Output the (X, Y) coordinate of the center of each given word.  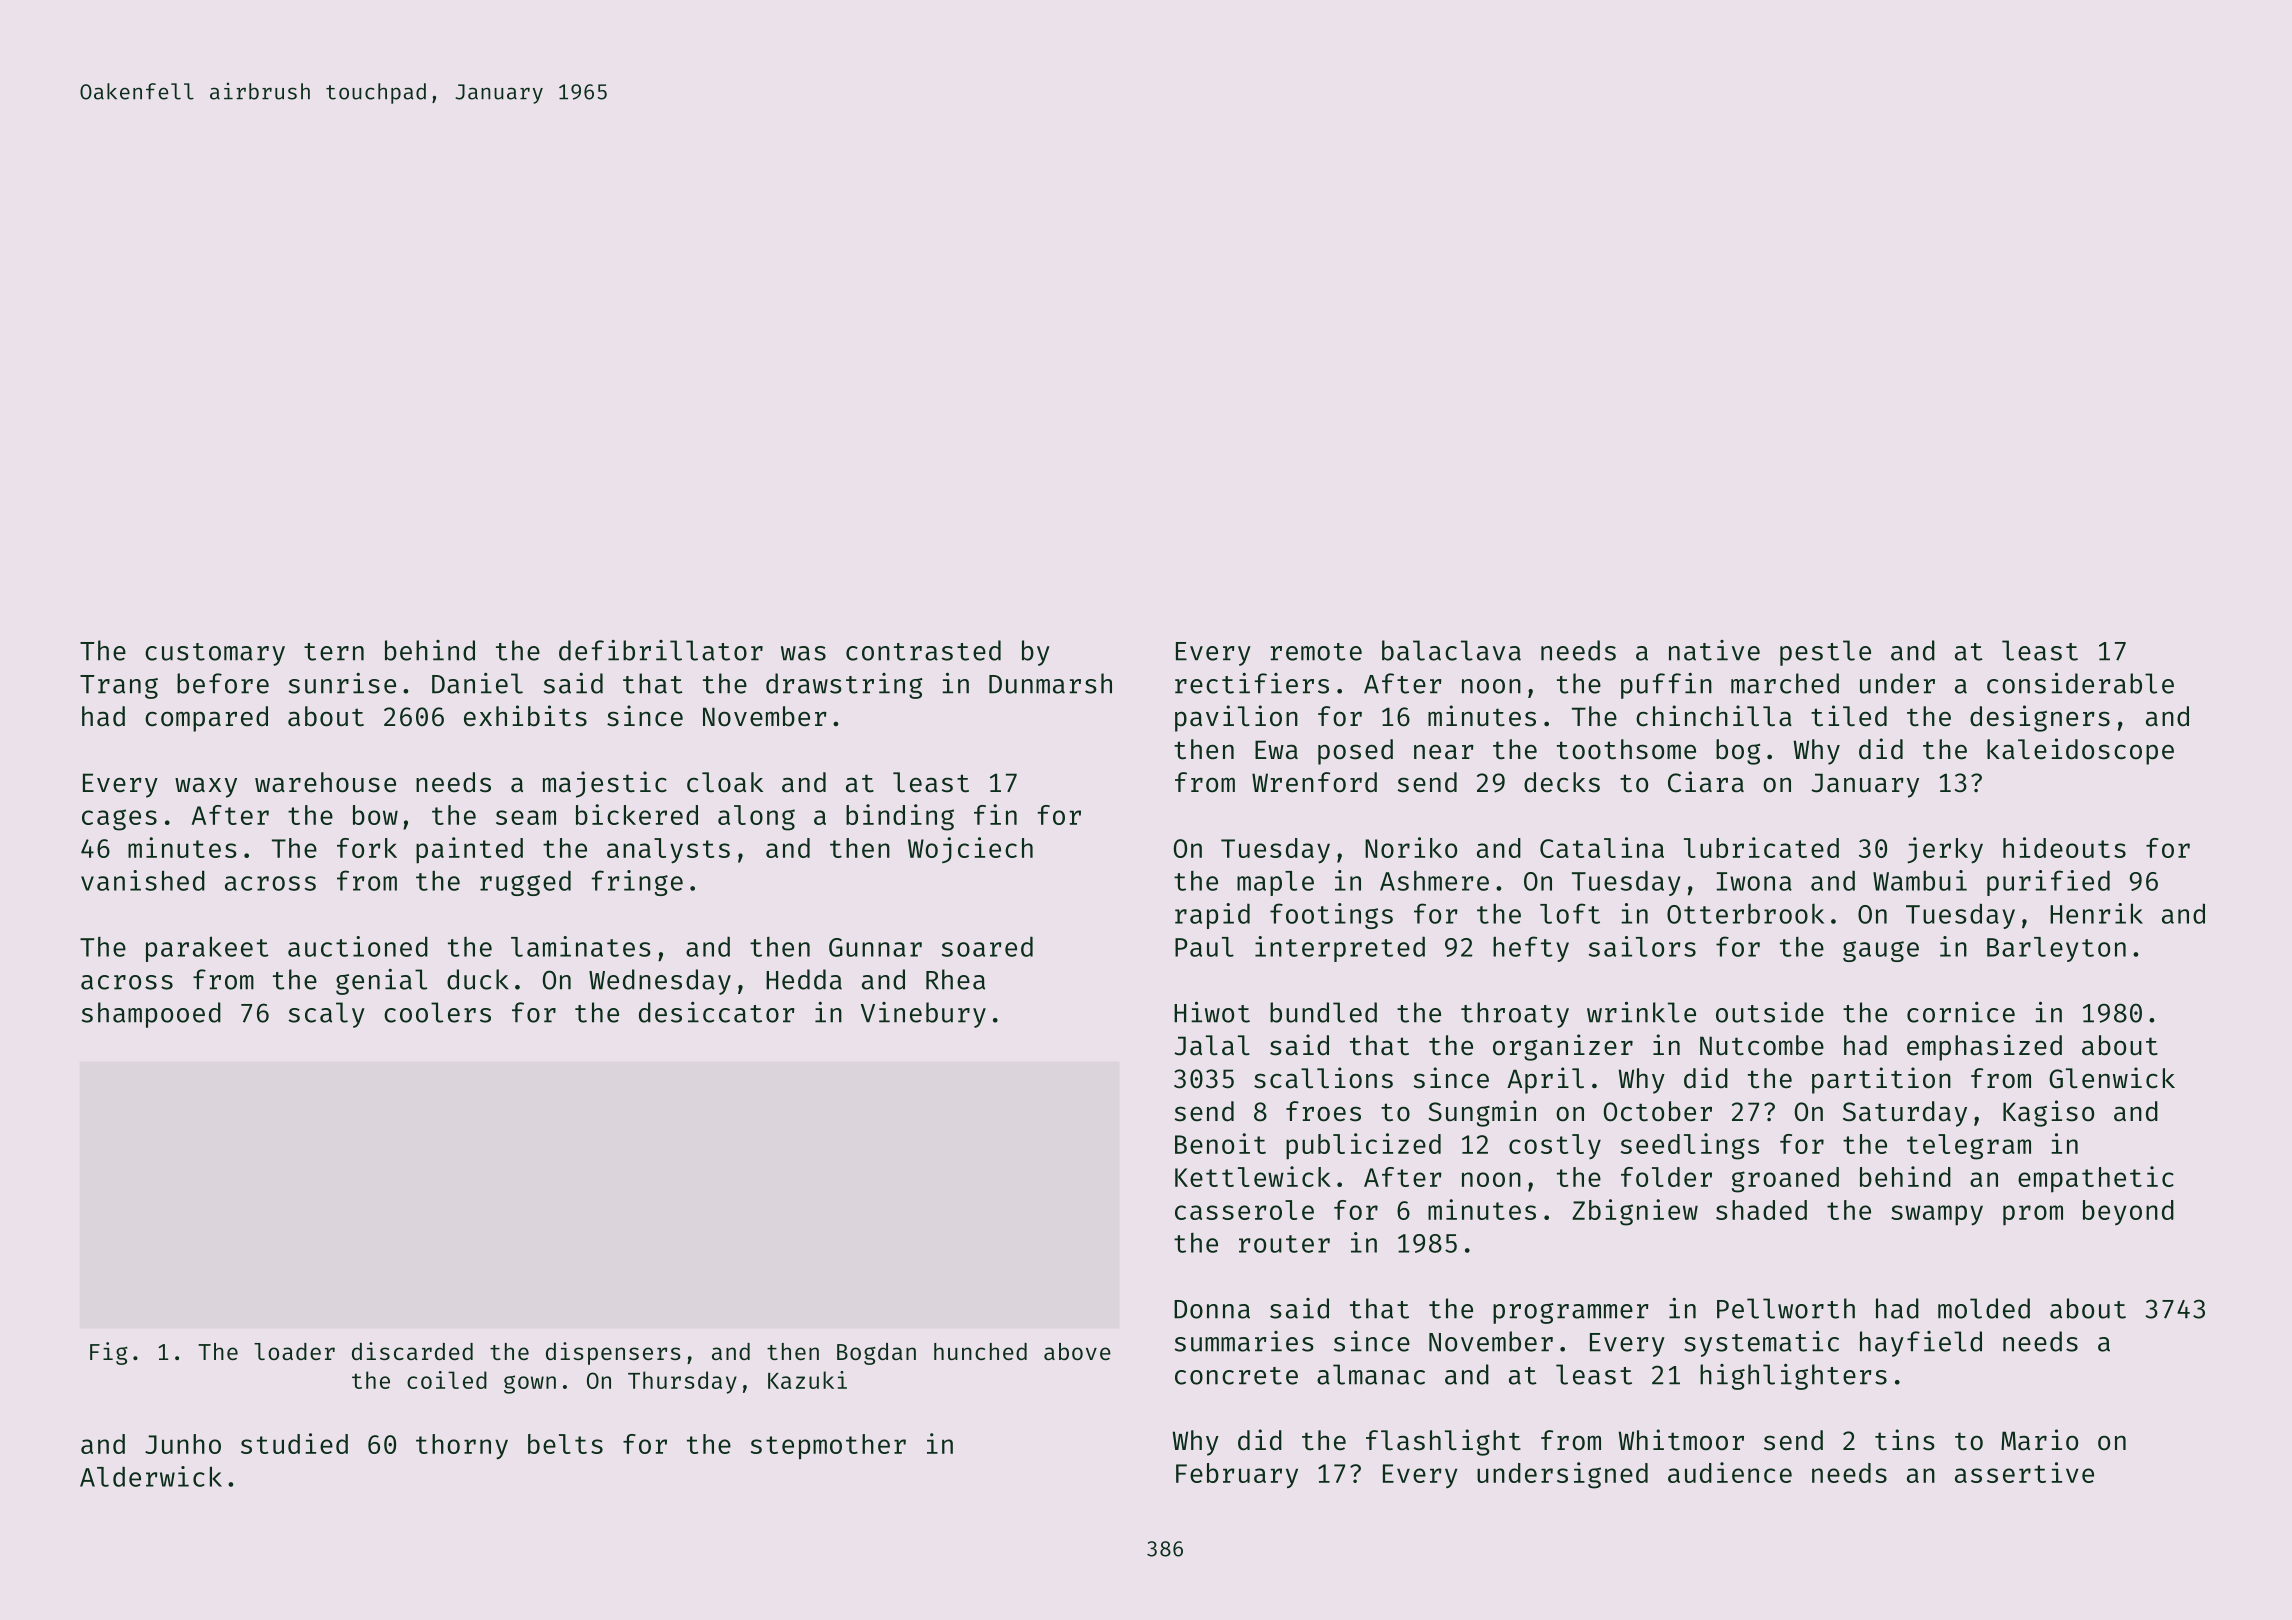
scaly (326, 1015)
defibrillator (661, 650)
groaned (1785, 1180)
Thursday (682, 1382)
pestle (1825, 653)
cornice (1961, 1012)
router (1284, 1244)
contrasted (923, 650)
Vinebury (923, 1015)
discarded (412, 1351)
